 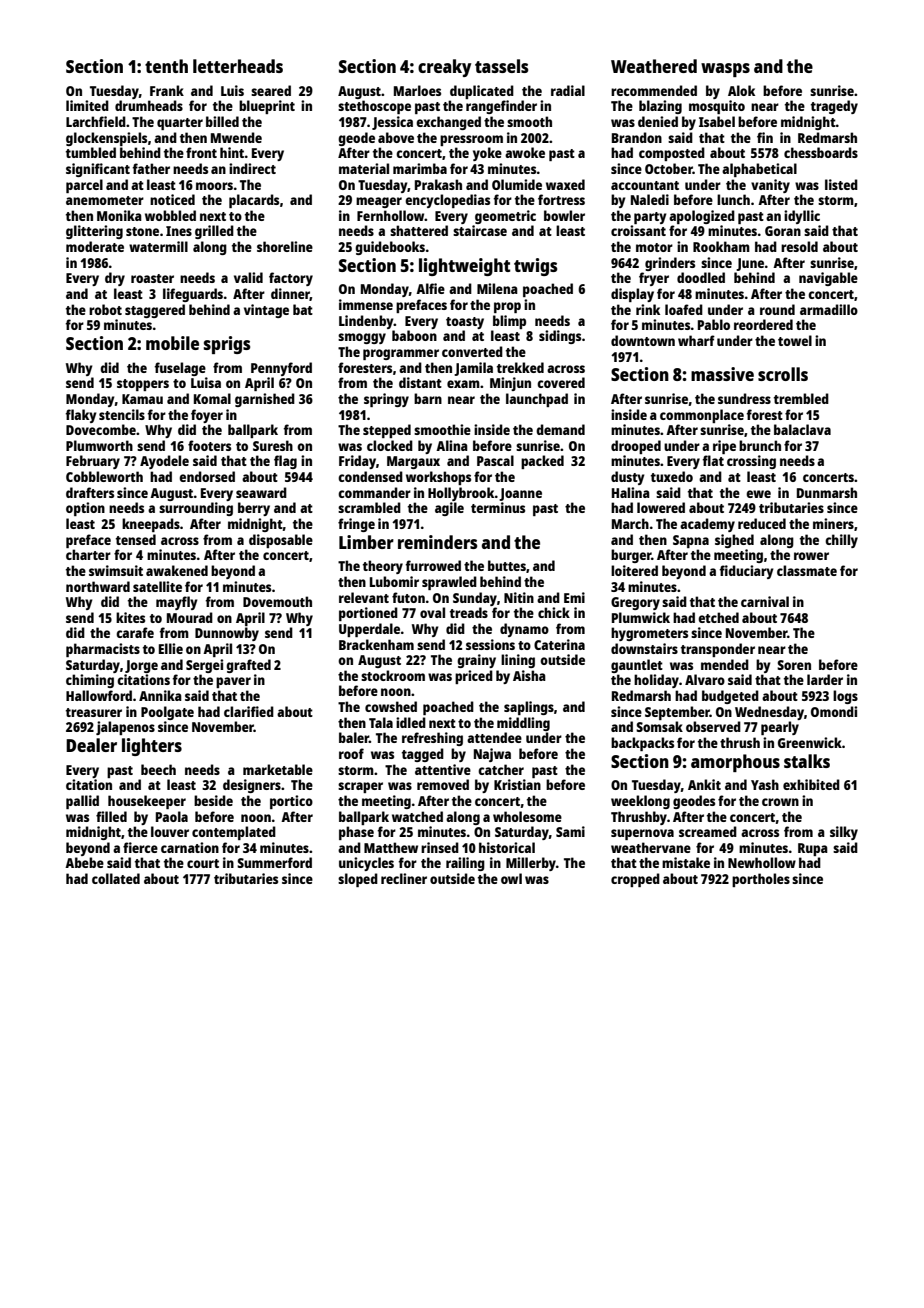 What do you see at coordinates (799, 246) in the image?
I see `resold` at bounding box center [799, 246].
